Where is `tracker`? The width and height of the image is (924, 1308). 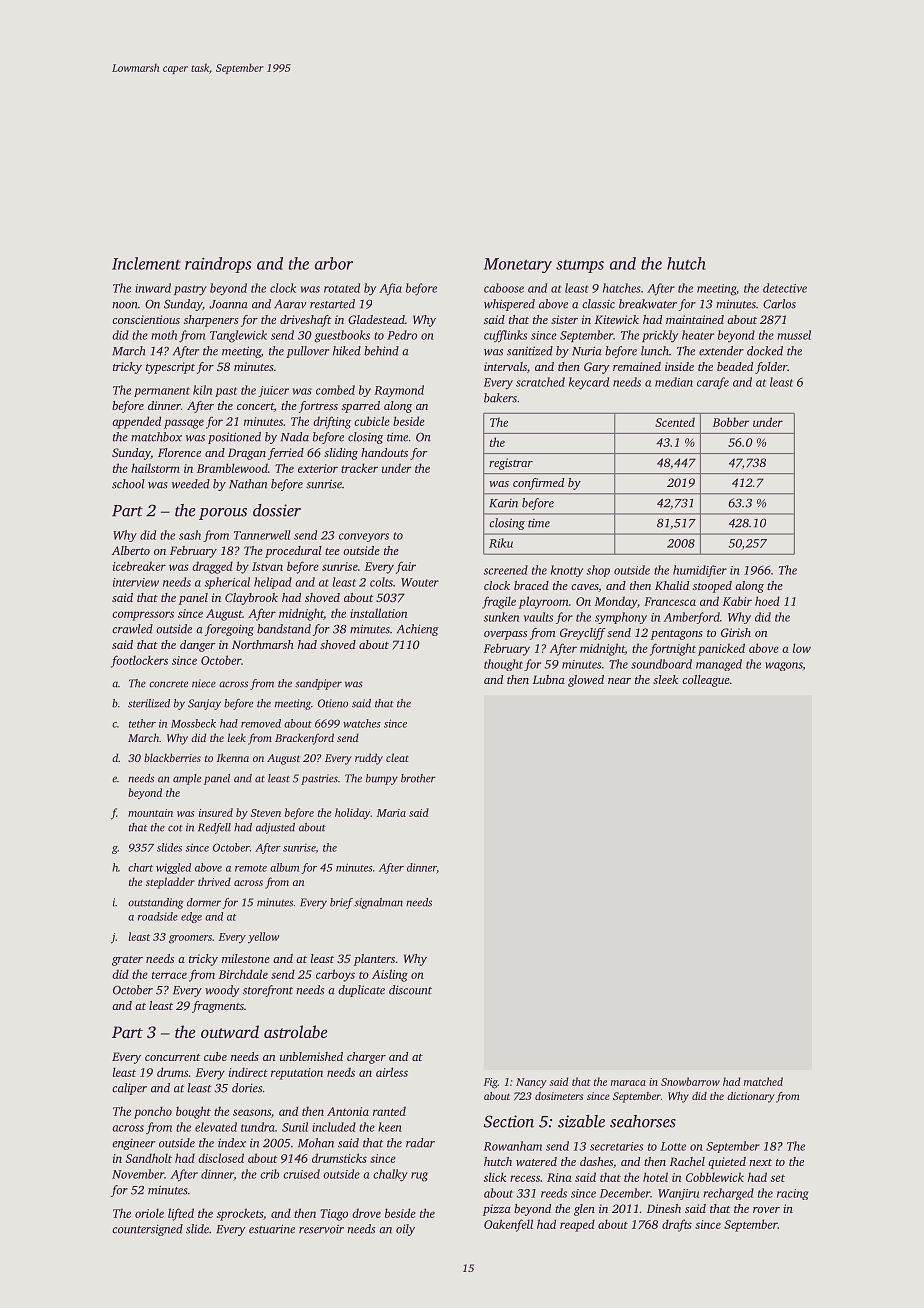
tracker is located at coordinates (359, 468).
